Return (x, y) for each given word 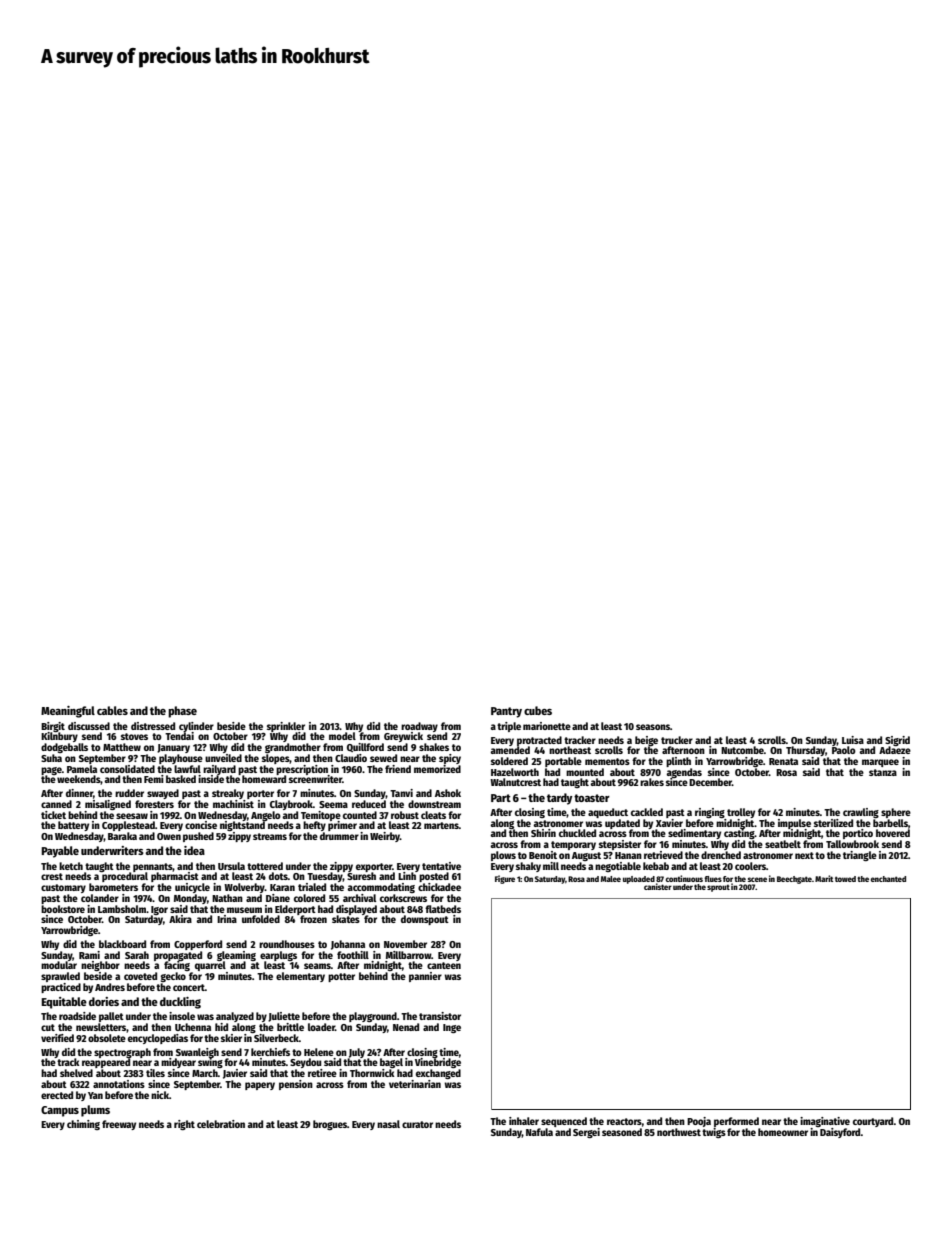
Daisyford (840, 1133)
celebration (221, 1124)
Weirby (385, 837)
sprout (718, 888)
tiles (155, 1073)
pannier (425, 977)
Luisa (853, 740)
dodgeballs (64, 748)
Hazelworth (515, 772)
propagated (178, 956)
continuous (684, 878)
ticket (53, 815)
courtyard (873, 1122)
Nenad (406, 1027)
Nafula (539, 1132)
